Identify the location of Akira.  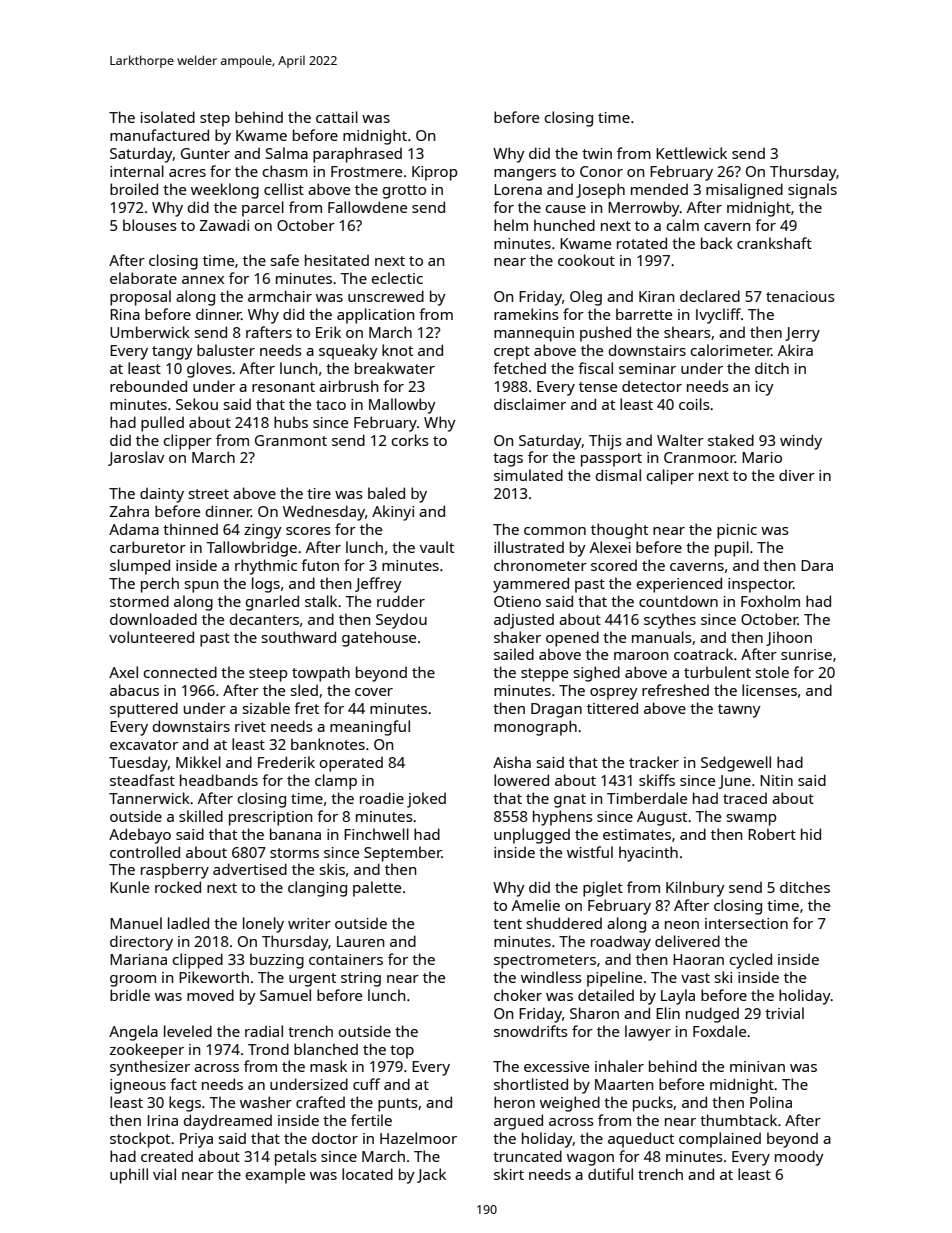
(795, 350).
